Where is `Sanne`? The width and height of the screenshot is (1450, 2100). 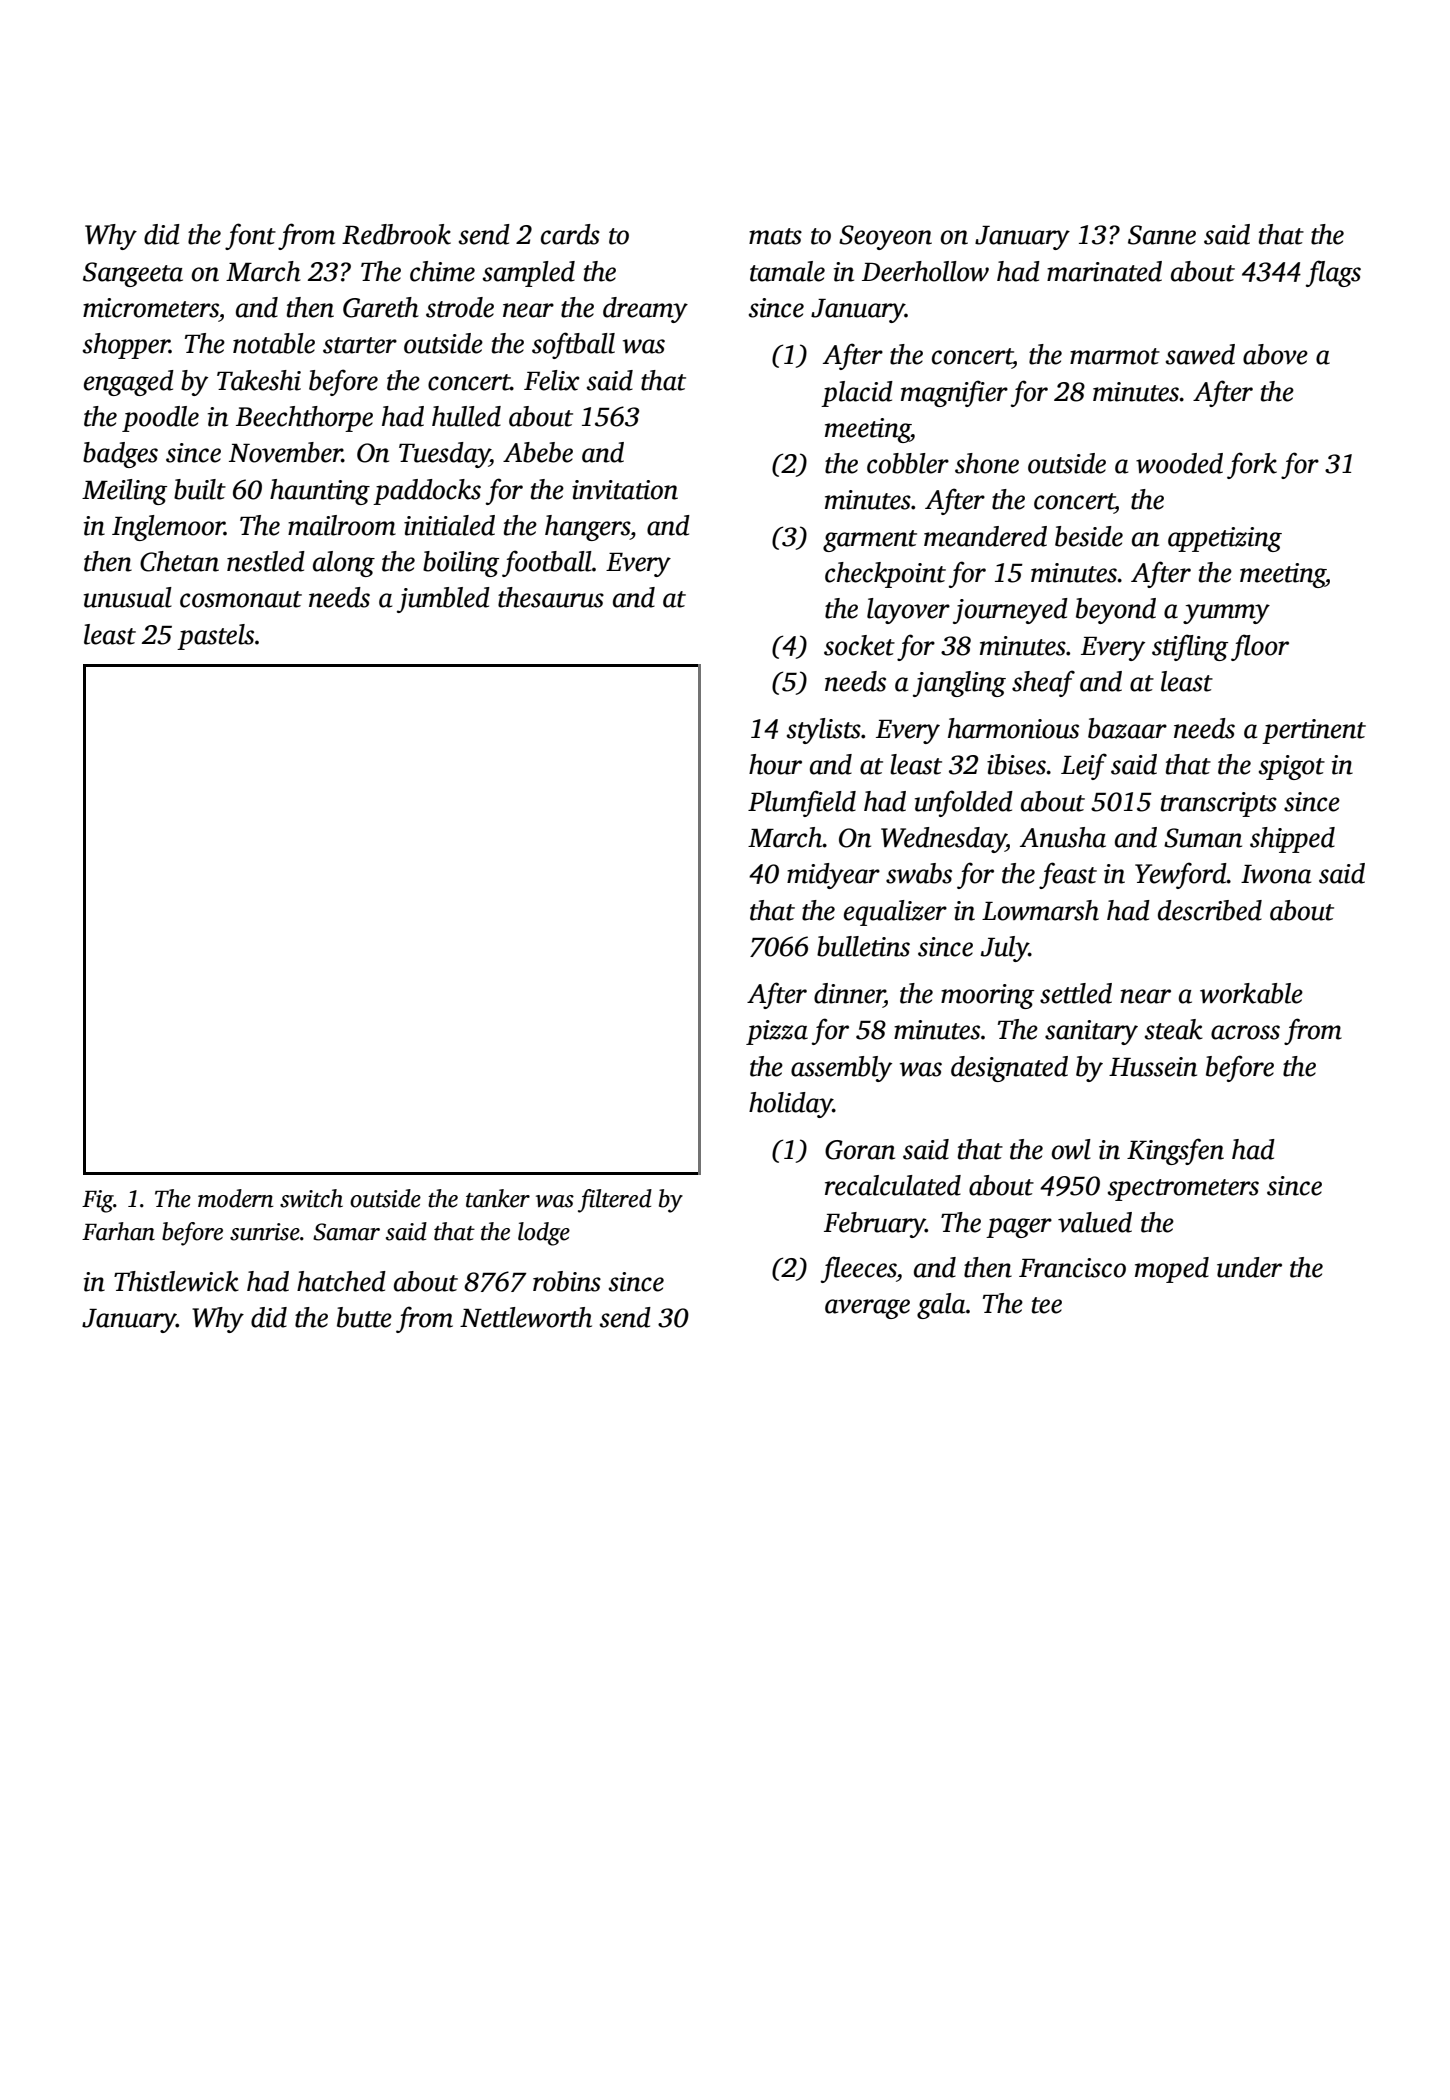
Sanne is located at coordinates (1162, 235).
